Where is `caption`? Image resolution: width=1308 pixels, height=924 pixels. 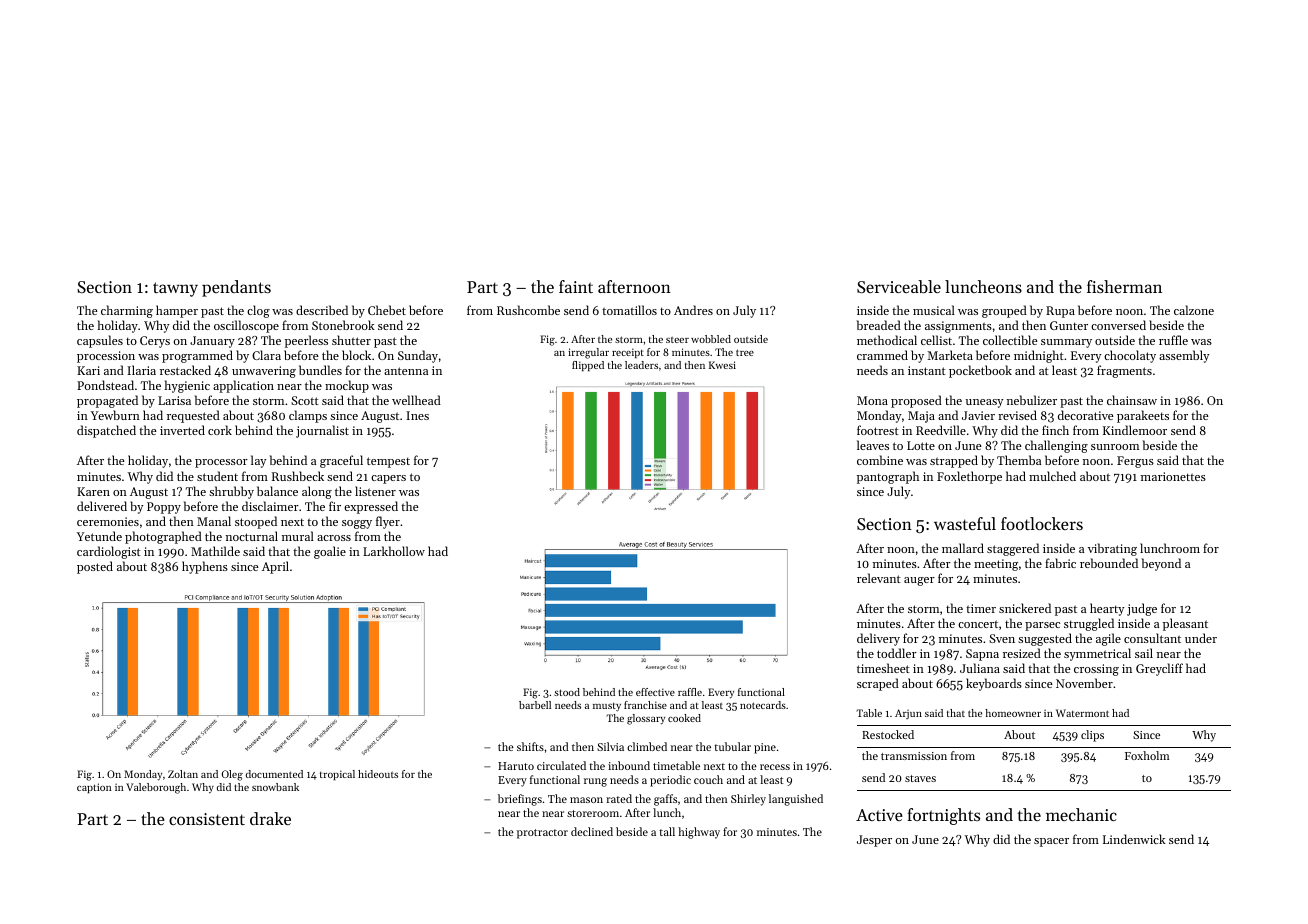 caption is located at coordinates (94, 788).
